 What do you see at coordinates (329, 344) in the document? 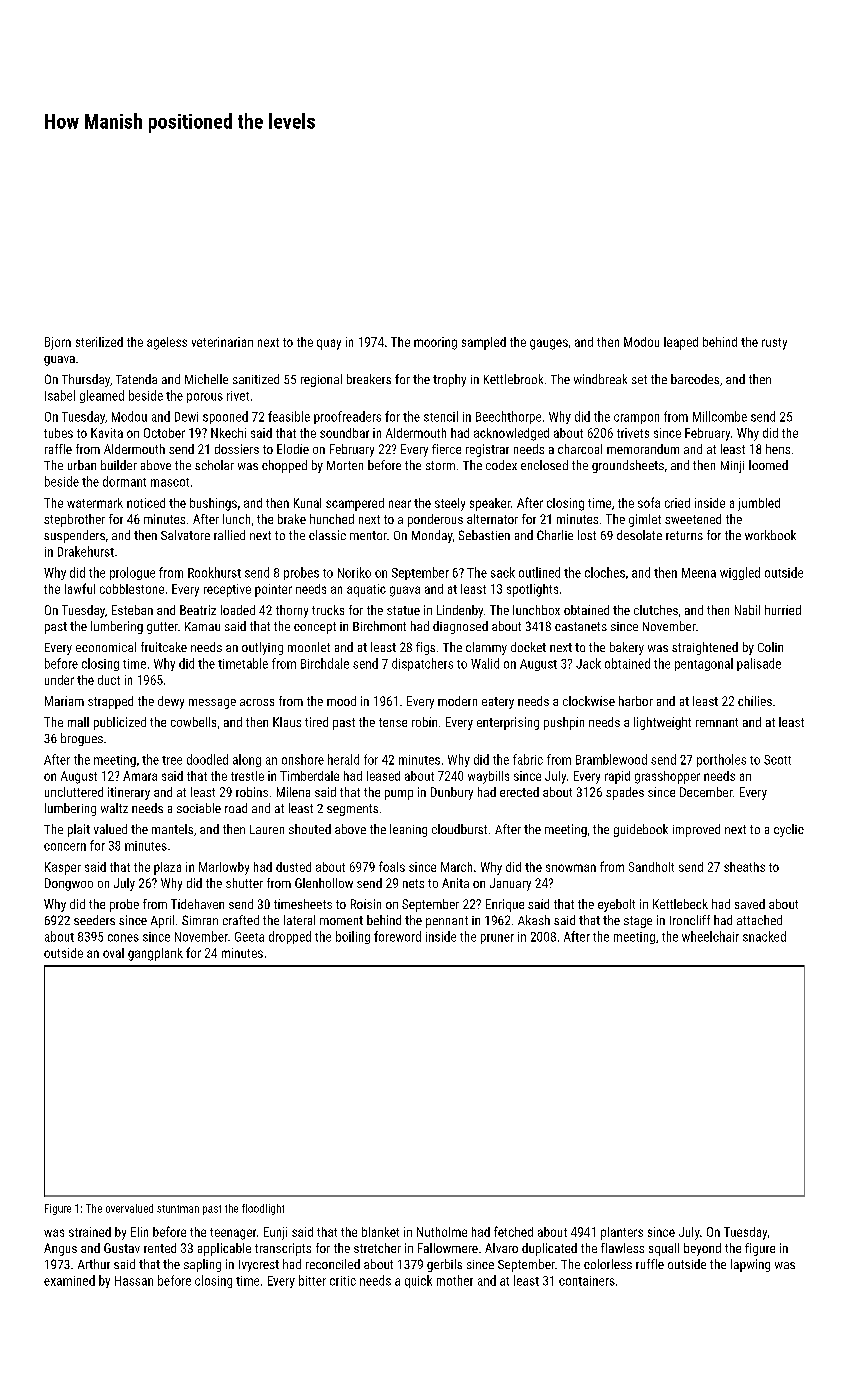
I see `quay` at bounding box center [329, 344].
